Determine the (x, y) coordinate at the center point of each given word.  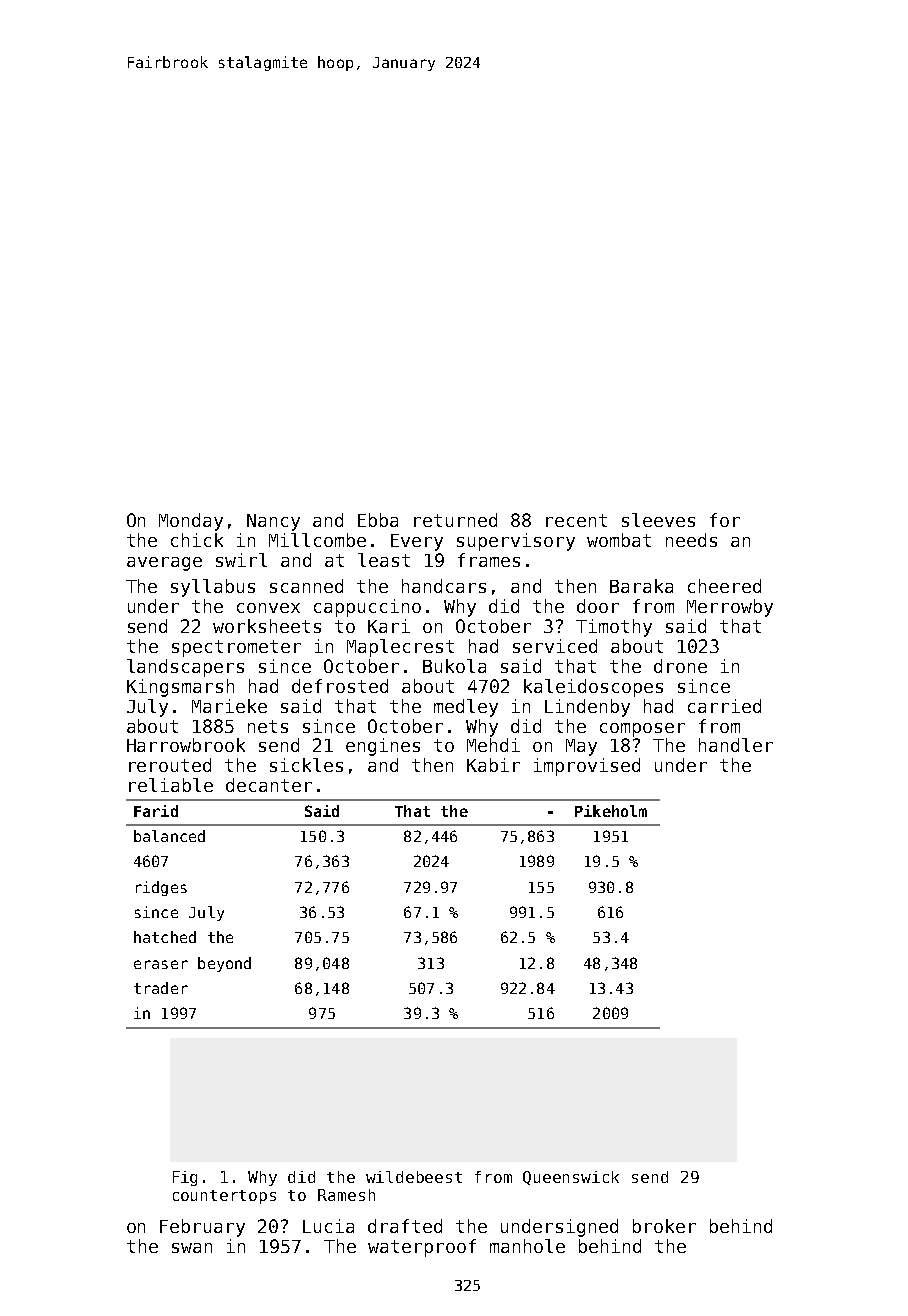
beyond (224, 964)
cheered (724, 586)
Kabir (493, 765)
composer (642, 730)
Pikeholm (611, 811)
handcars (444, 586)
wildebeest (414, 1177)
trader (161, 988)
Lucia (328, 1226)
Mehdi (493, 745)
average (164, 564)
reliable (171, 785)
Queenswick (571, 1178)
